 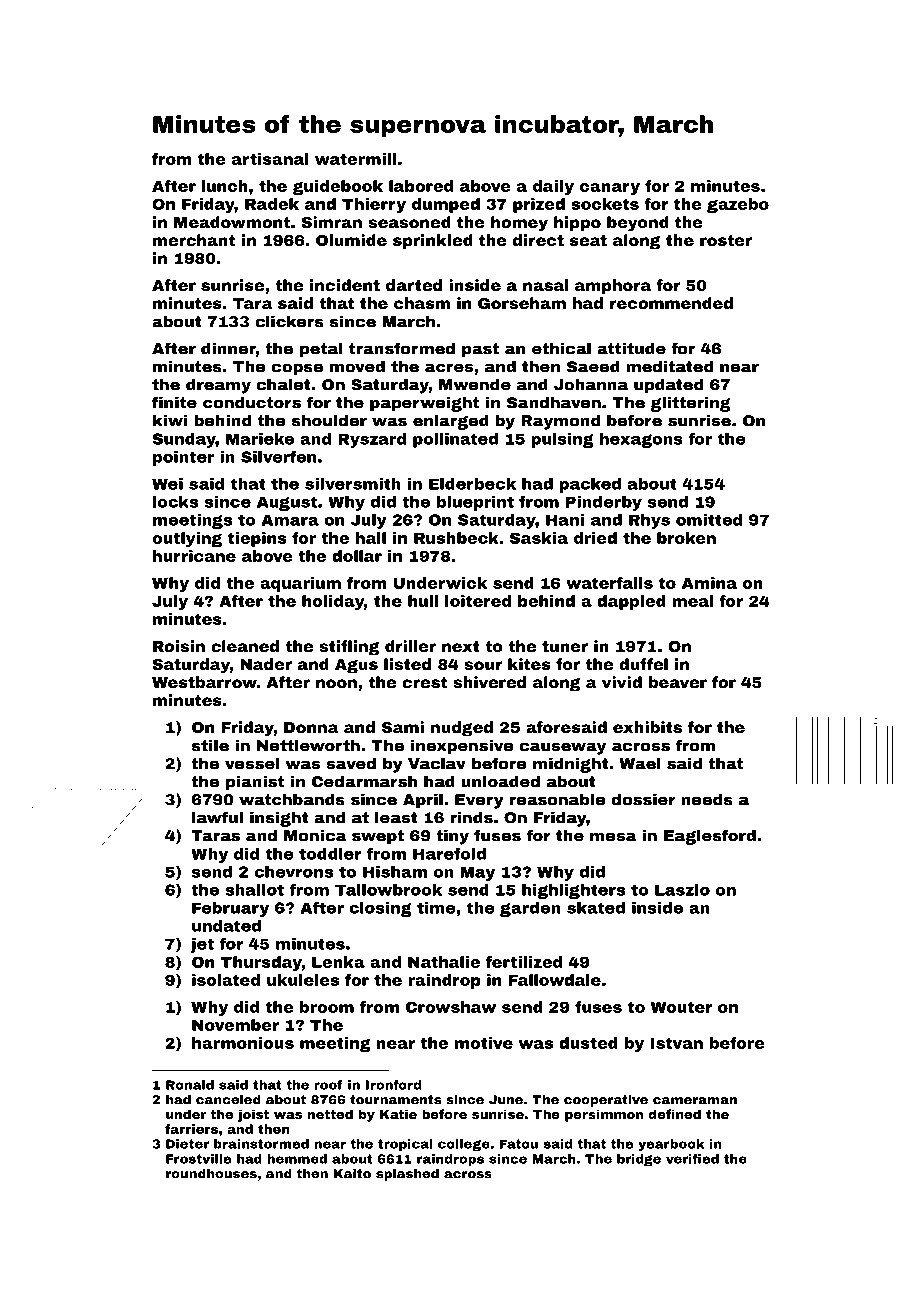 I want to click on gazebo, so click(x=738, y=205).
